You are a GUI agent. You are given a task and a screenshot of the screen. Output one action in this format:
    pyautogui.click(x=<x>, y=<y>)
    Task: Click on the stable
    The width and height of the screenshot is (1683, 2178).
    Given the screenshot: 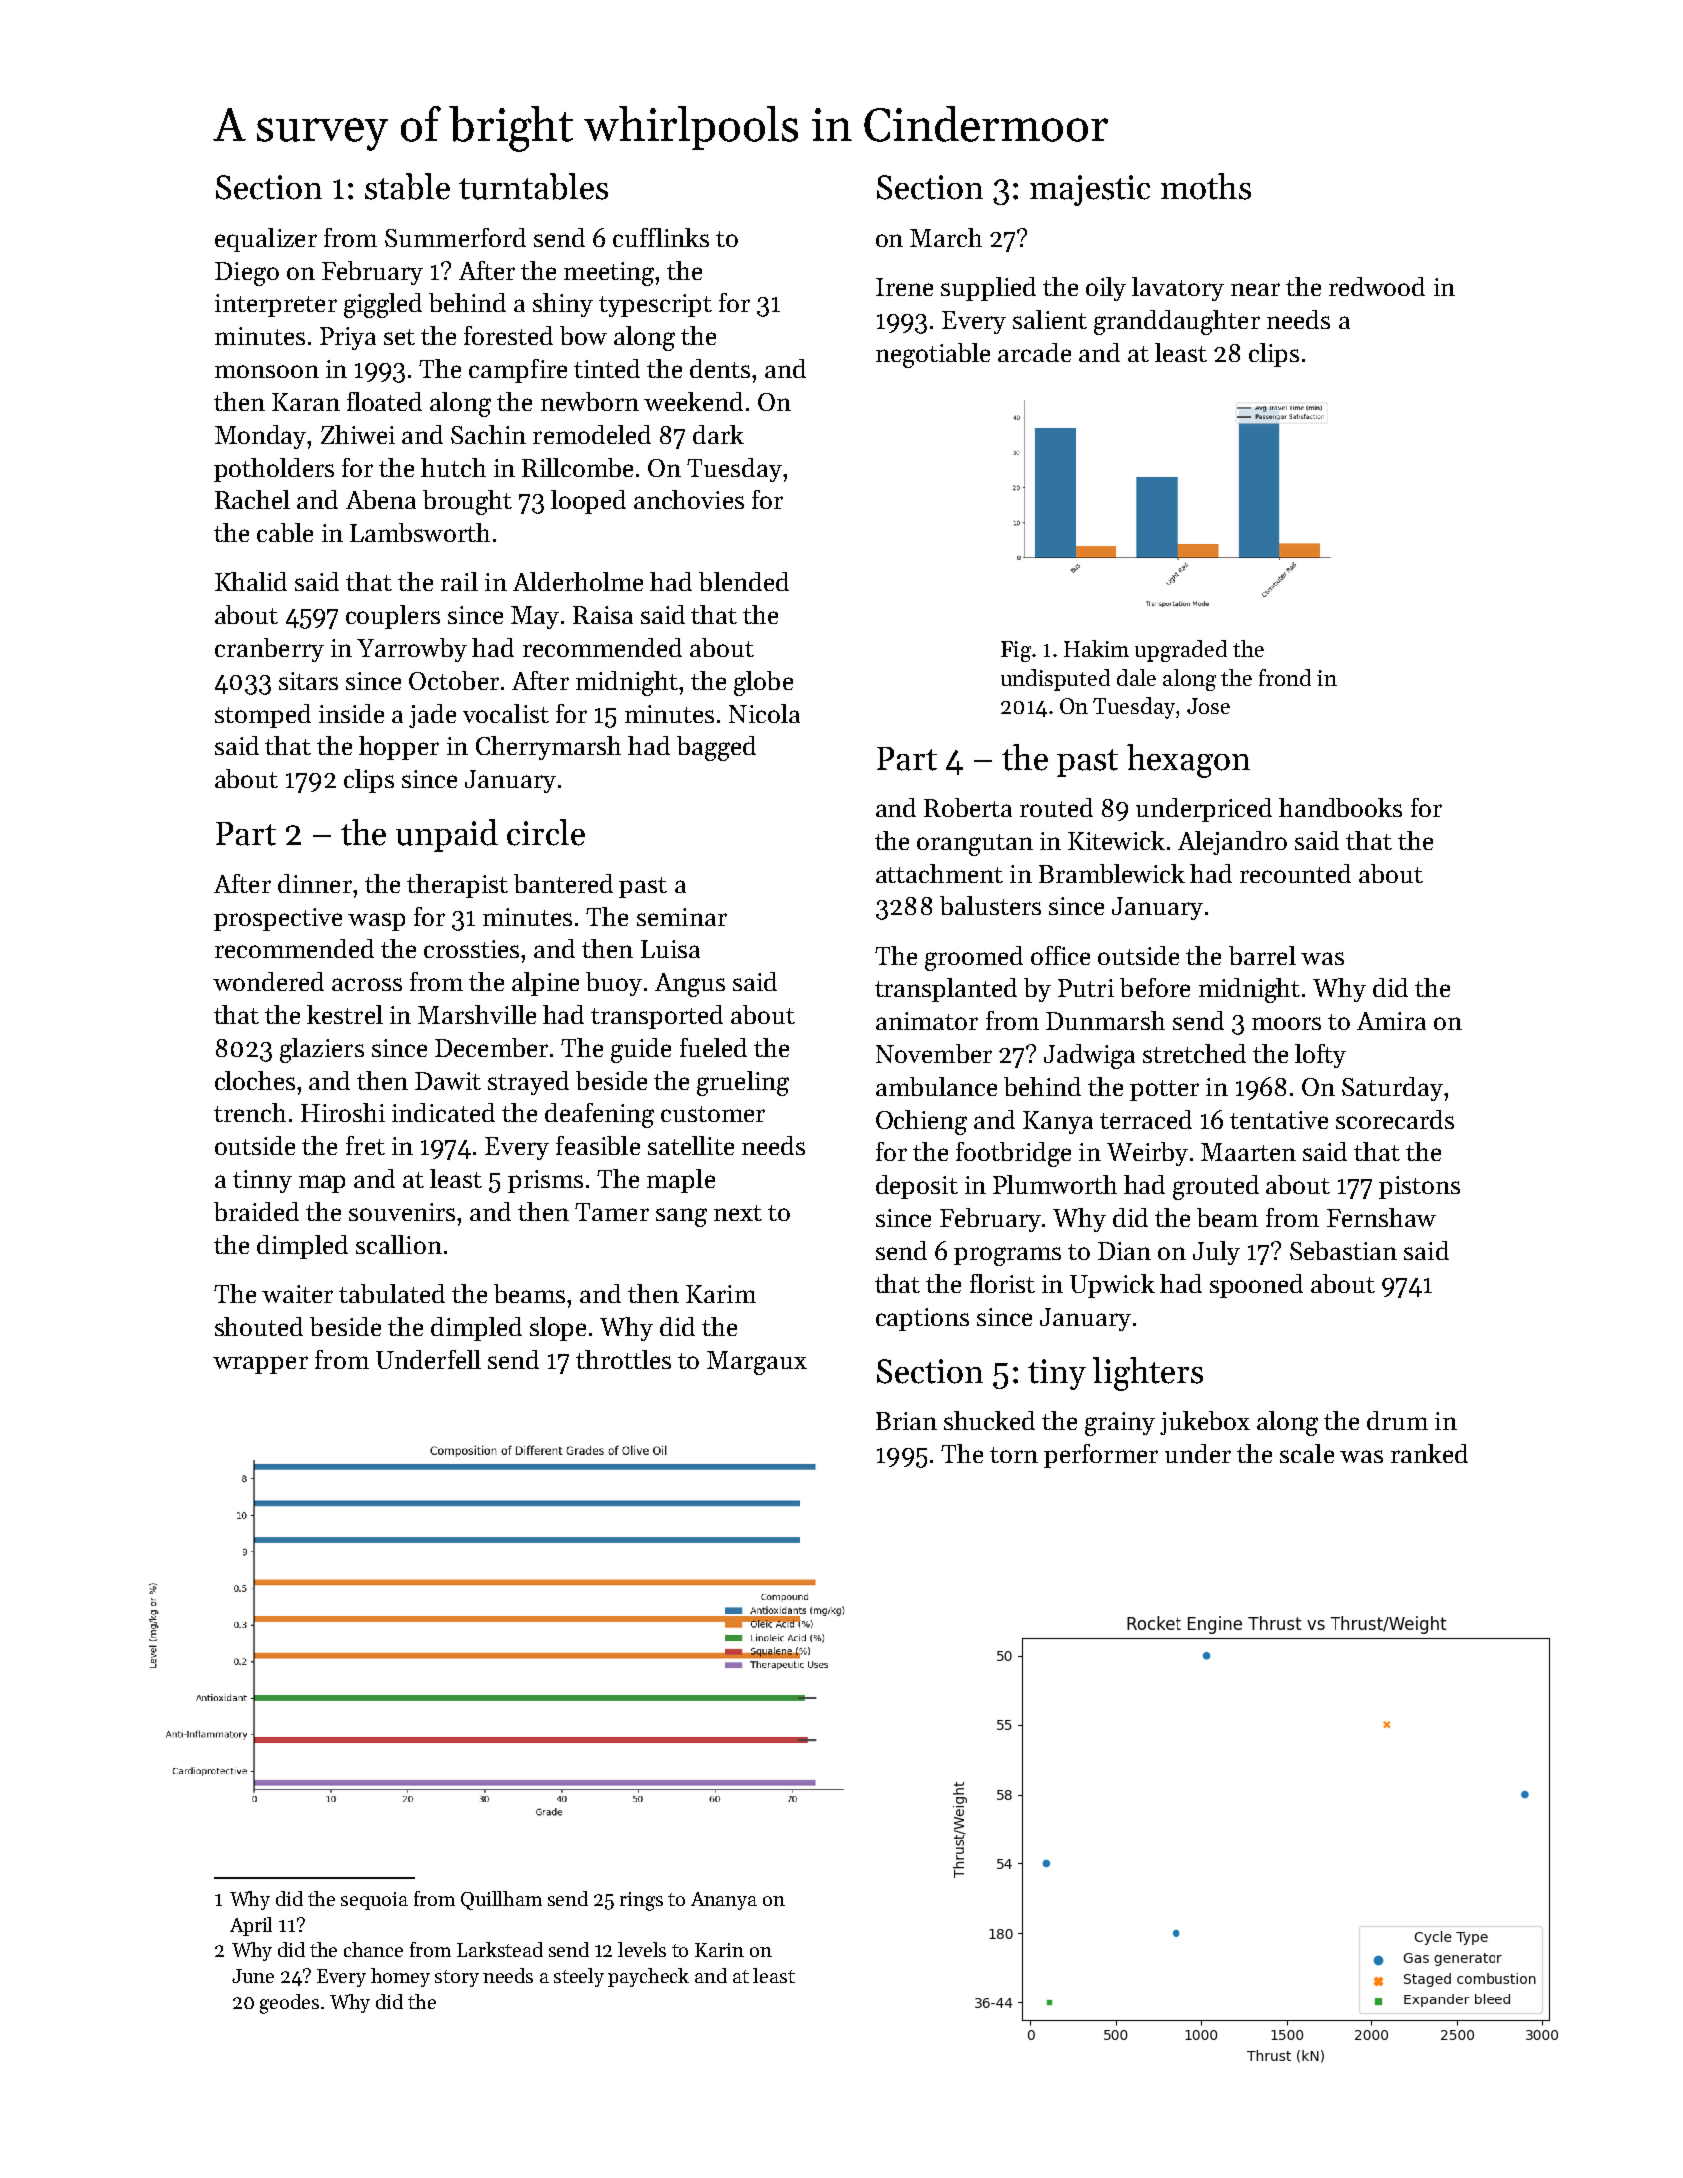 What is the action you would take?
    pyautogui.click(x=407, y=186)
